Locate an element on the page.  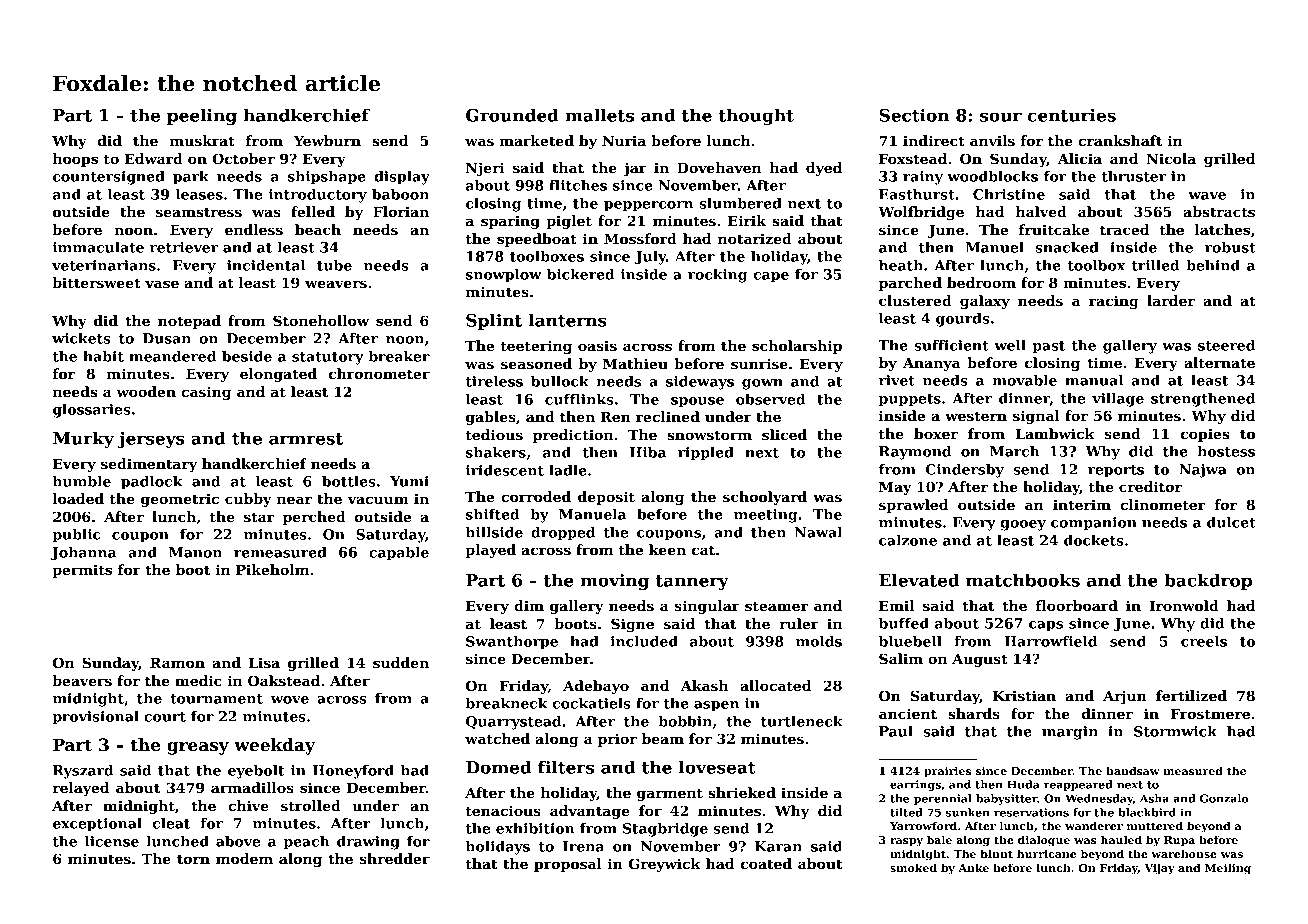
hurricane is located at coordinates (1046, 853).
